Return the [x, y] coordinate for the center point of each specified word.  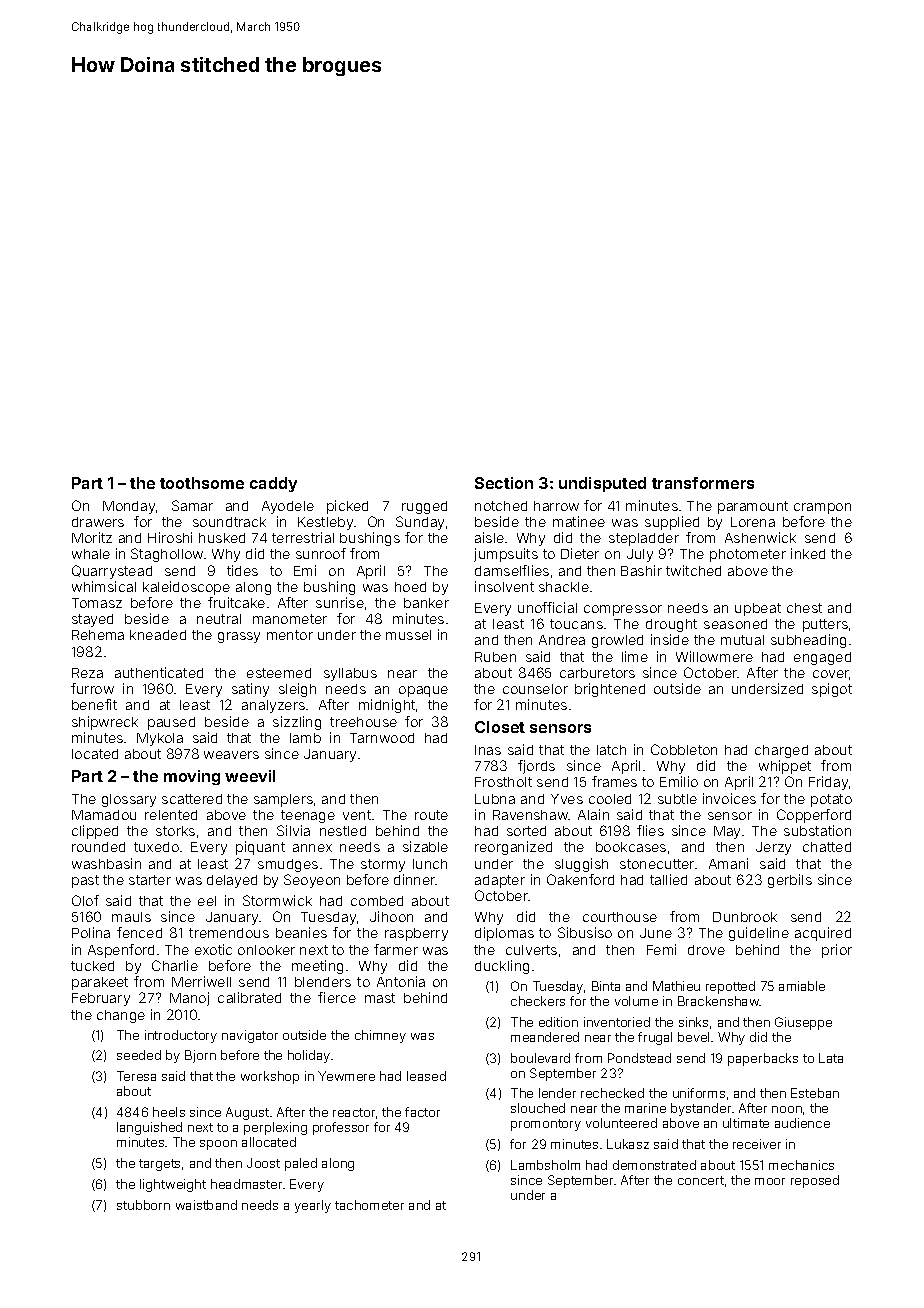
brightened [610, 690]
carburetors [597, 673]
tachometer [369, 1205]
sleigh [297, 690]
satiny [250, 690]
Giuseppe [803, 1023]
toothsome [202, 483]
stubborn [143, 1205]
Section [504, 483]
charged [781, 751]
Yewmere [346, 1076]
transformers [703, 483]
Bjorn [200, 1056]
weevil [250, 776]
